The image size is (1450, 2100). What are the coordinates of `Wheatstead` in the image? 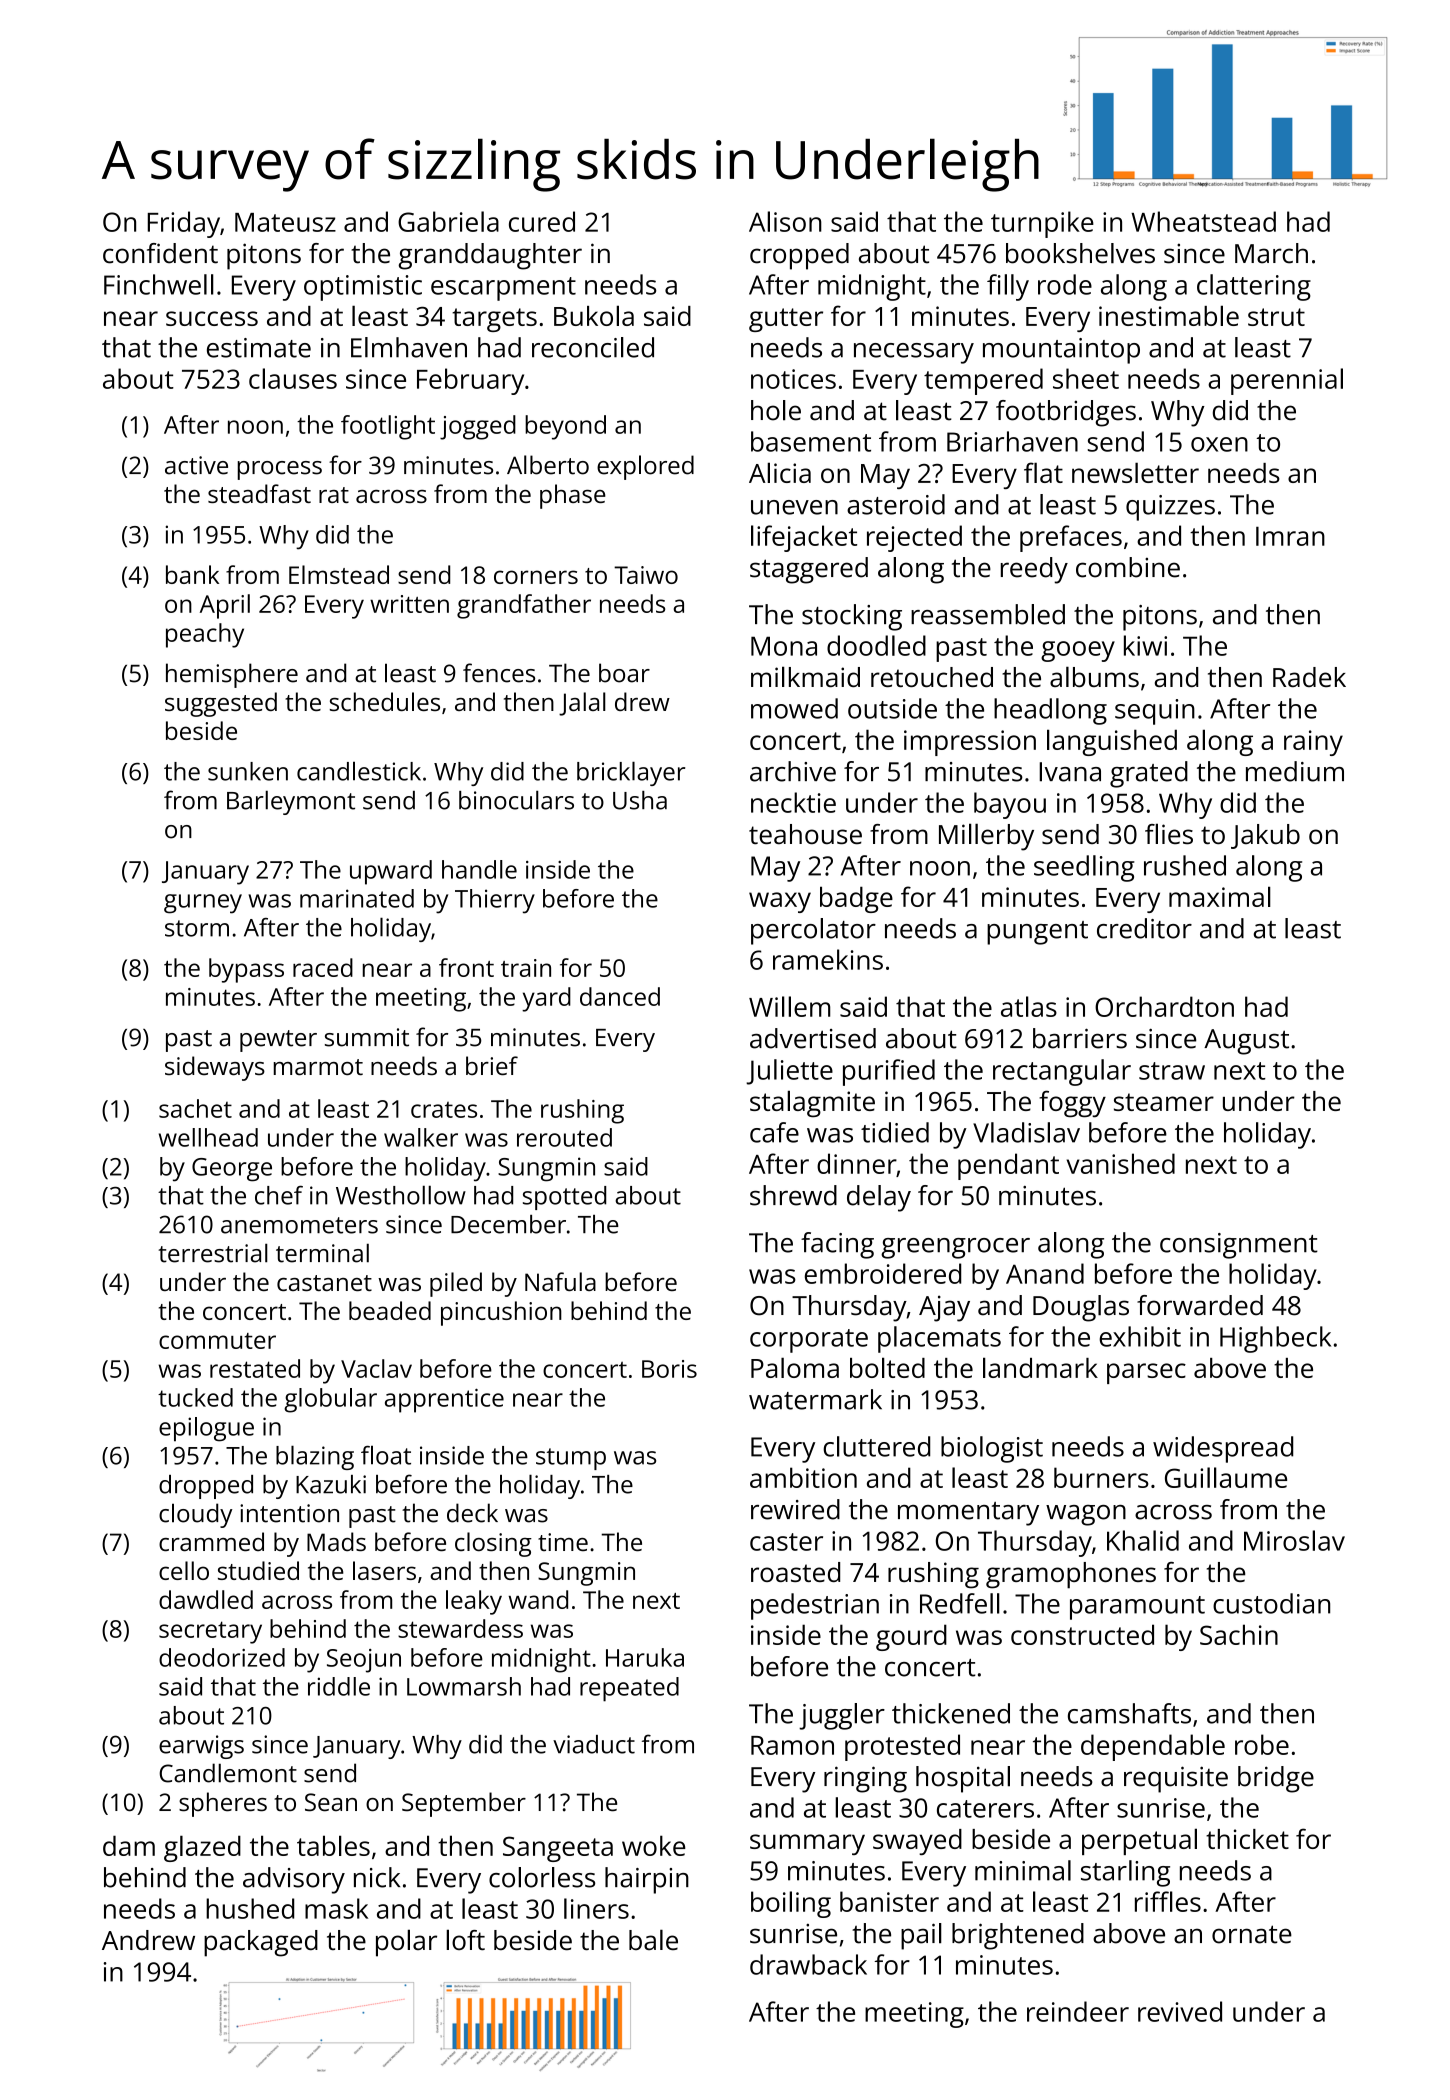 It's located at (1203, 221).
